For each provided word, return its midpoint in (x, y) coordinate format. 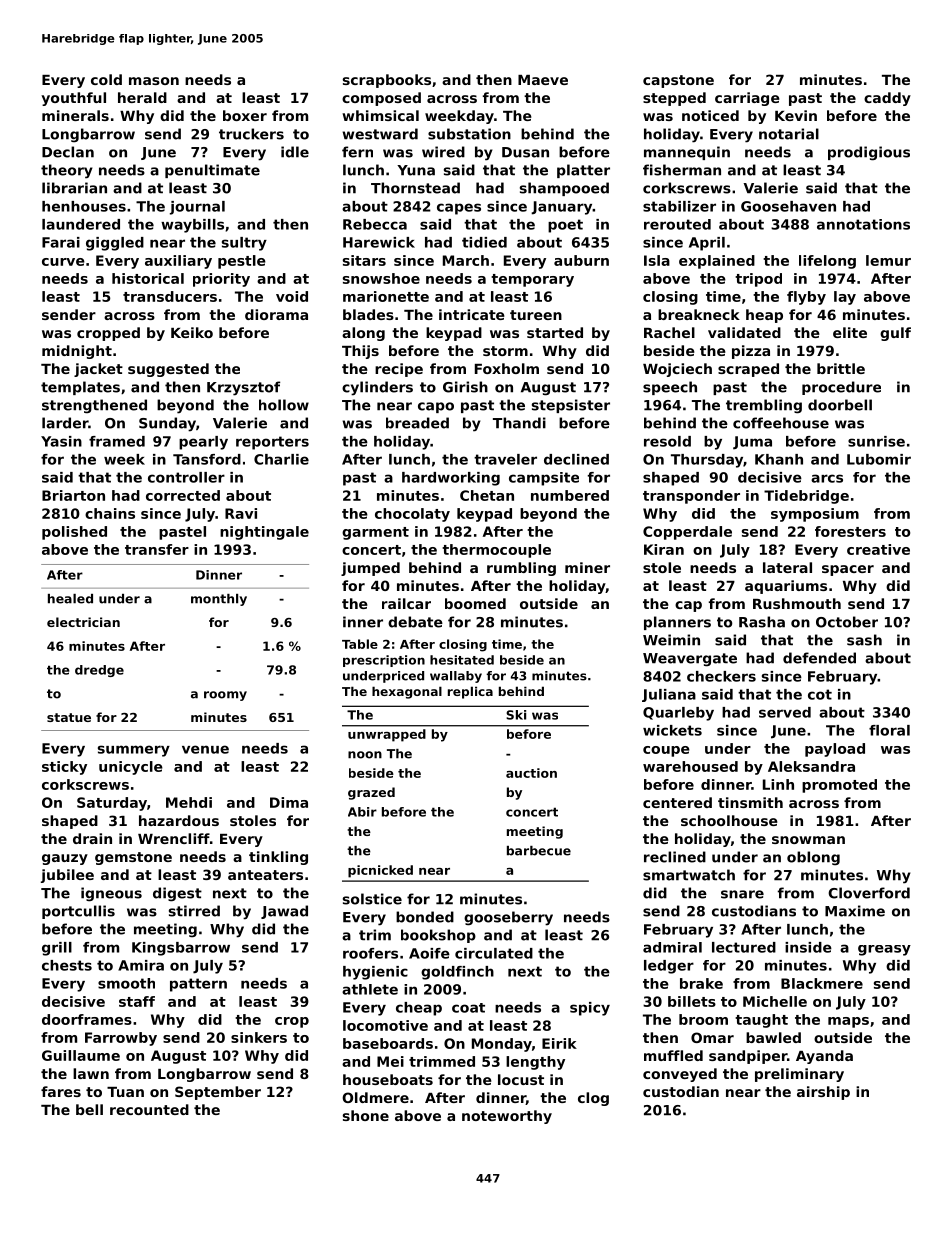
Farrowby (121, 1039)
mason (154, 81)
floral (889, 730)
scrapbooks (387, 81)
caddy (887, 99)
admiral (672, 947)
